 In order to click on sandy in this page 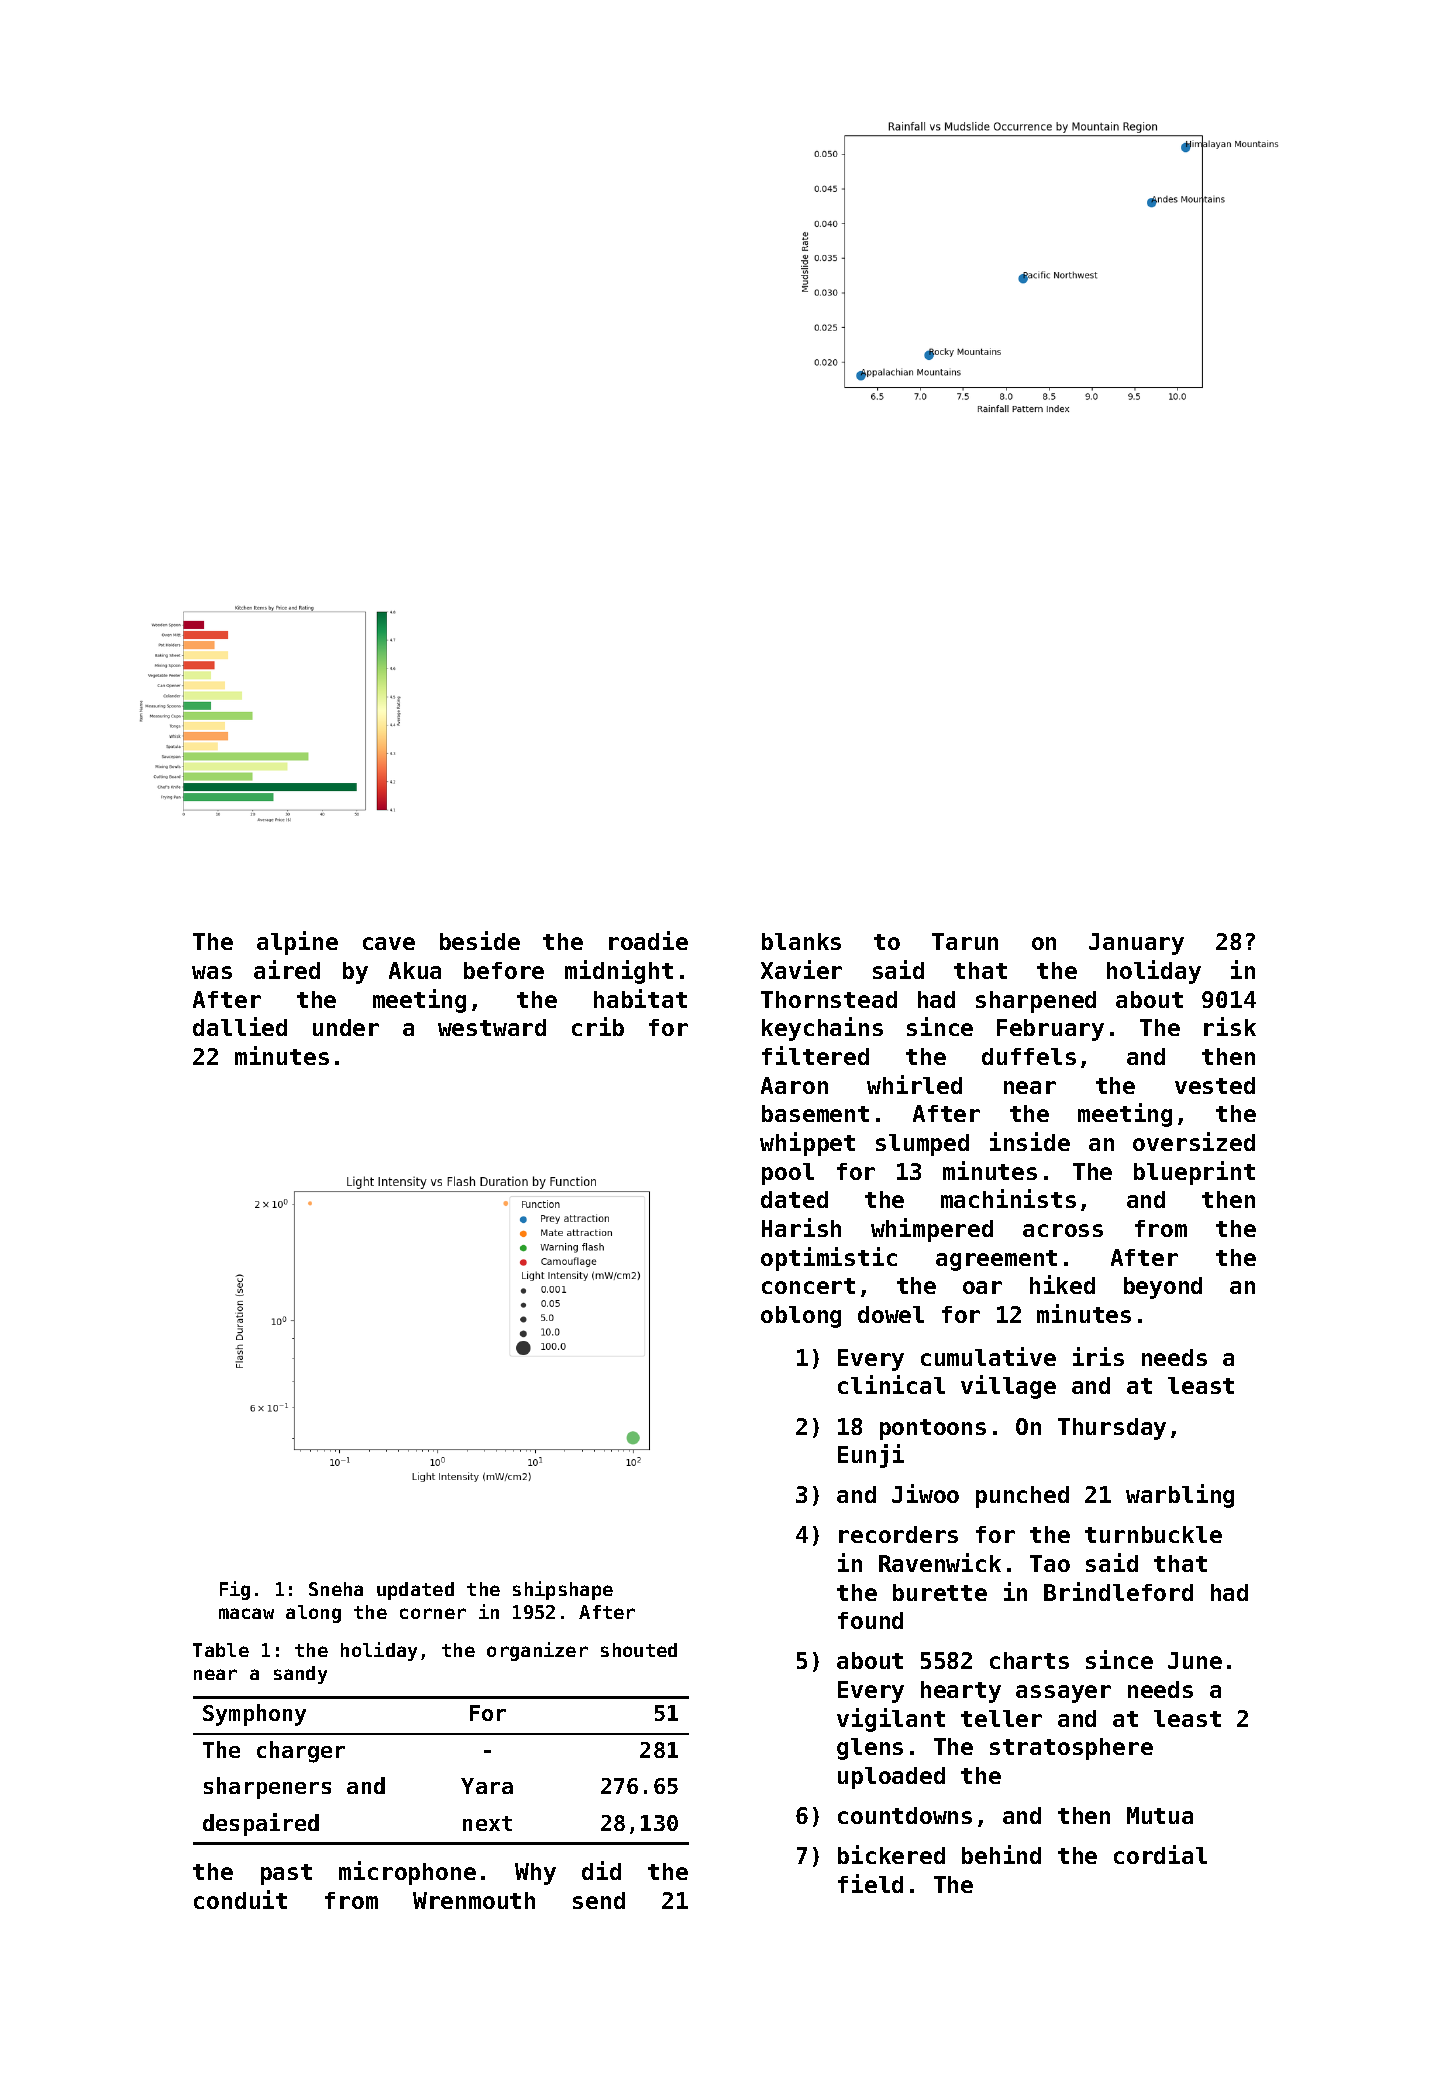, I will do `click(300, 1675)`.
